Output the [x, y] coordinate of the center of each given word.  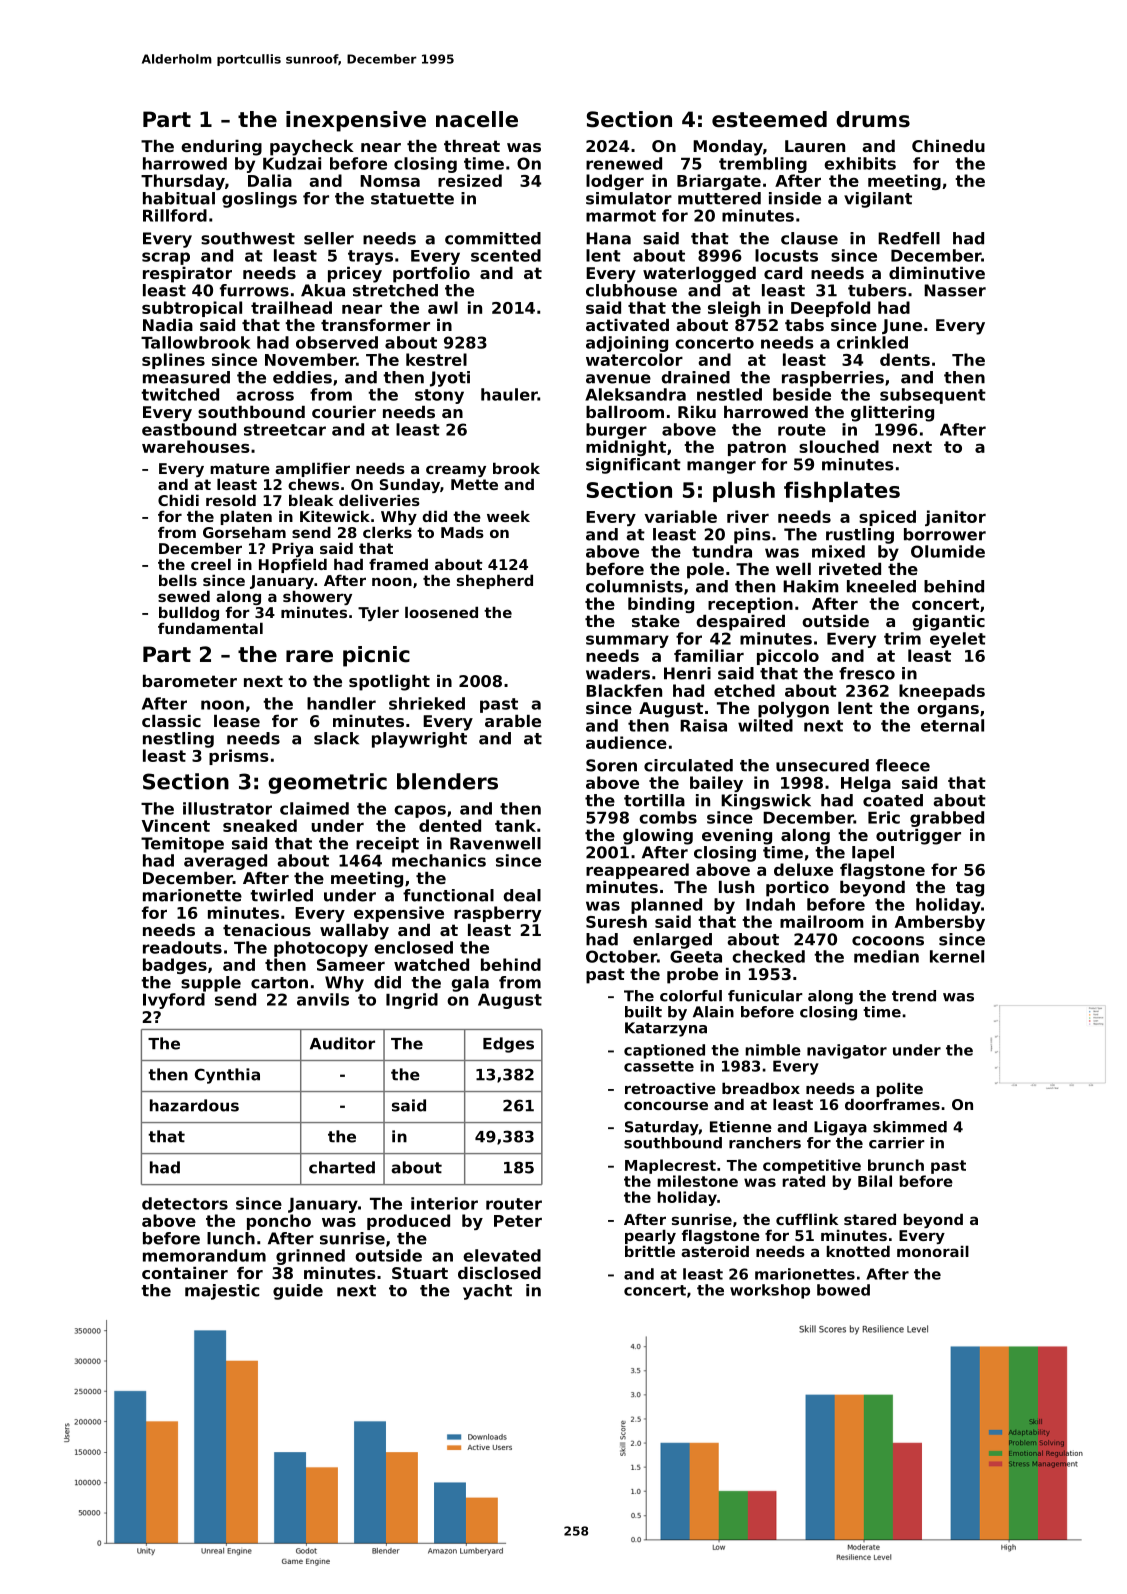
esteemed [769, 119]
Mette [474, 484]
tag [970, 889]
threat [472, 146]
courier [344, 412]
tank [515, 825]
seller [329, 238]
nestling [178, 740]
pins [752, 536]
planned [666, 906]
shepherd [495, 581]
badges [175, 966]
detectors [185, 1203]
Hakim [811, 586]
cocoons [888, 941]
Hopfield [293, 565]
